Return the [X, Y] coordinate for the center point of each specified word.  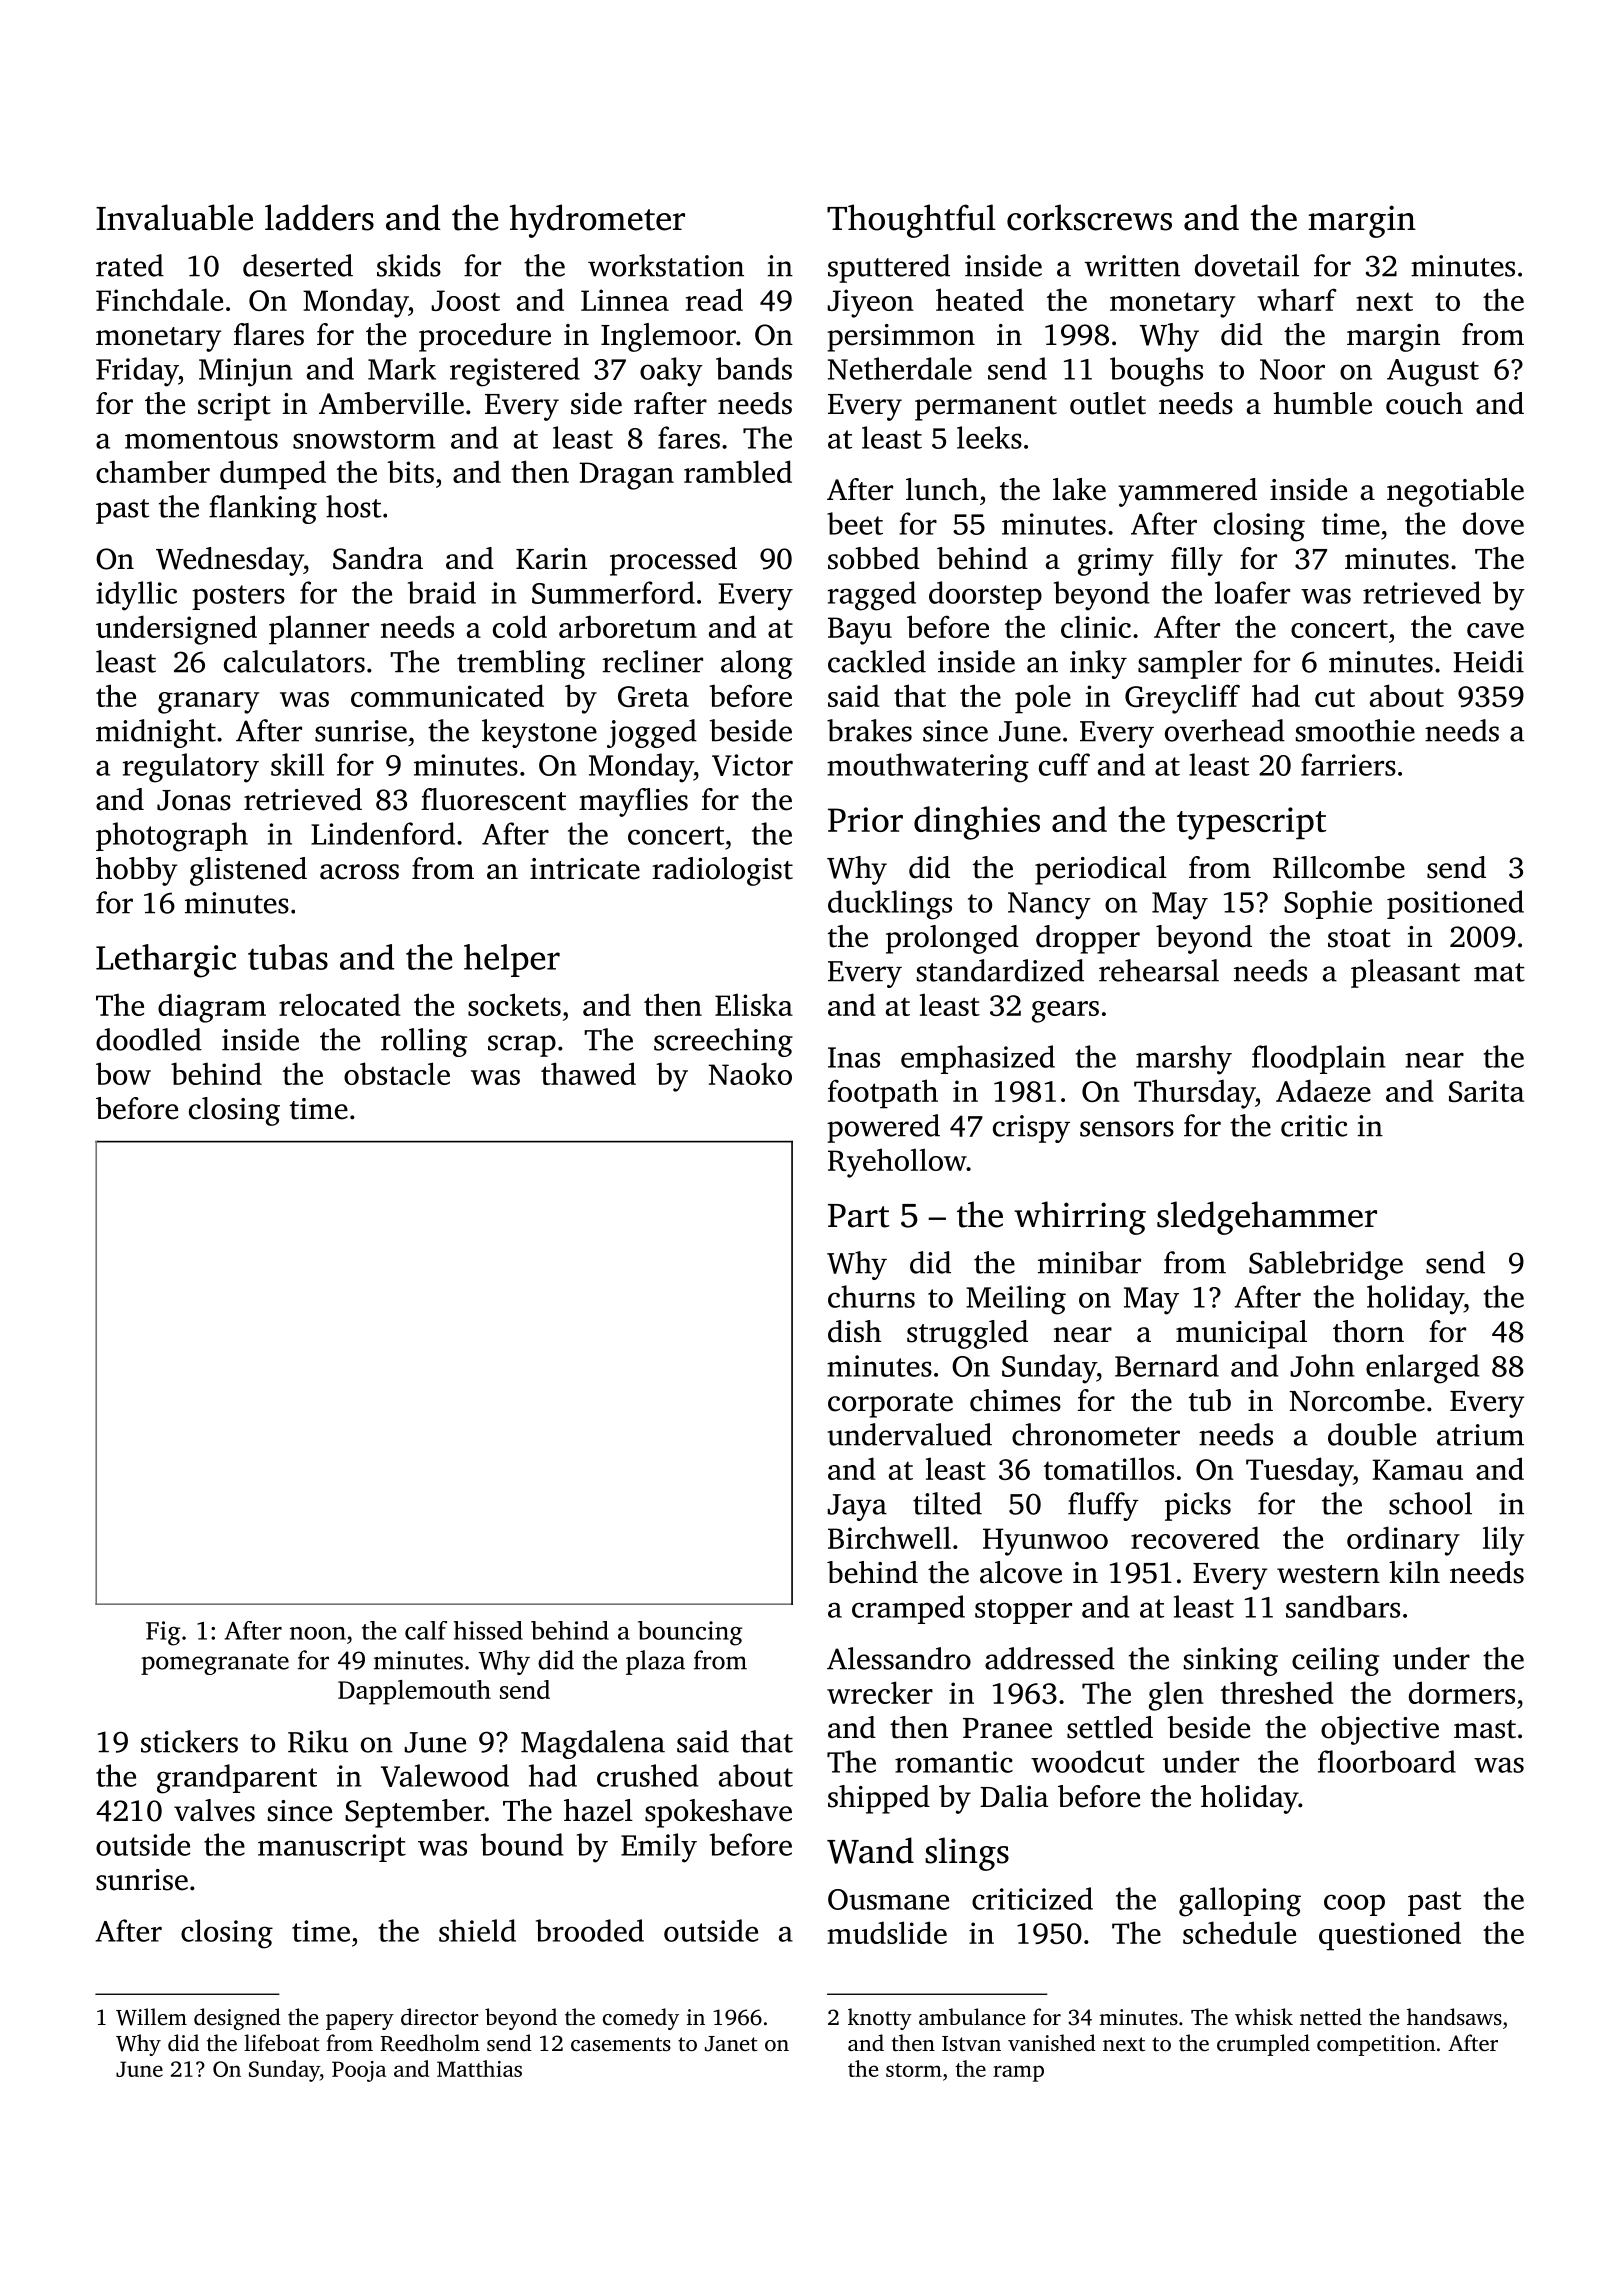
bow [123, 1073]
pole [1043, 699]
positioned [1455, 904]
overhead [1225, 730]
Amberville [391, 403]
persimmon [901, 338]
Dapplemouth [414, 1692]
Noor [1292, 369]
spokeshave [718, 1813]
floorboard [1387, 1761]
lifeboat [282, 2042]
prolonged [952, 939]
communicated [447, 695]
